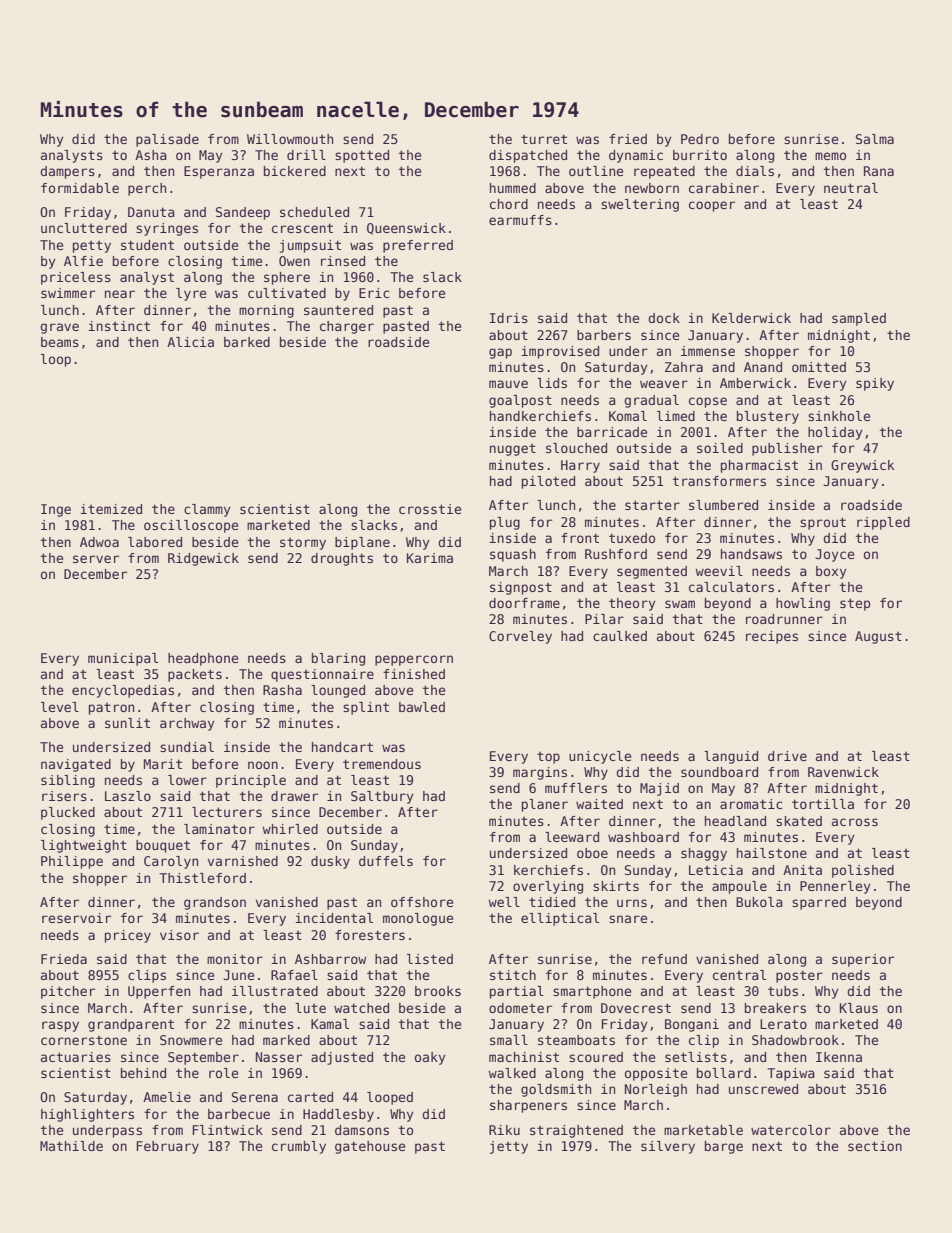 The image size is (952, 1233). What do you see at coordinates (239, 1114) in the image?
I see `barbecue` at bounding box center [239, 1114].
